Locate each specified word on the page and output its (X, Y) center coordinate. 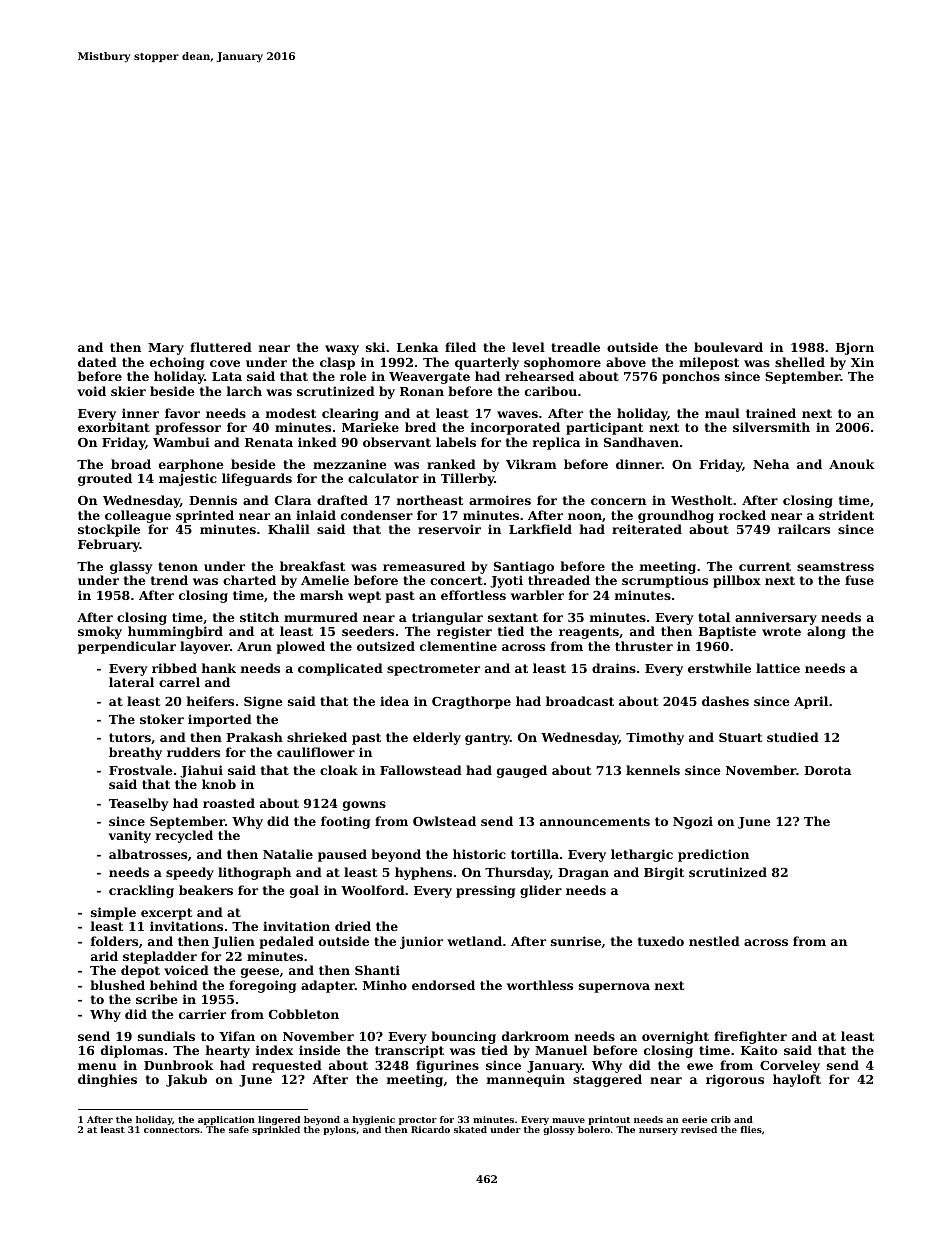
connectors (172, 1130)
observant (397, 442)
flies (751, 1129)
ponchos (691, 377)
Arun (254, 646)
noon (585, 516)
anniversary (776, 618)
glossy (559, 1130)
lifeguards (257, 479)
